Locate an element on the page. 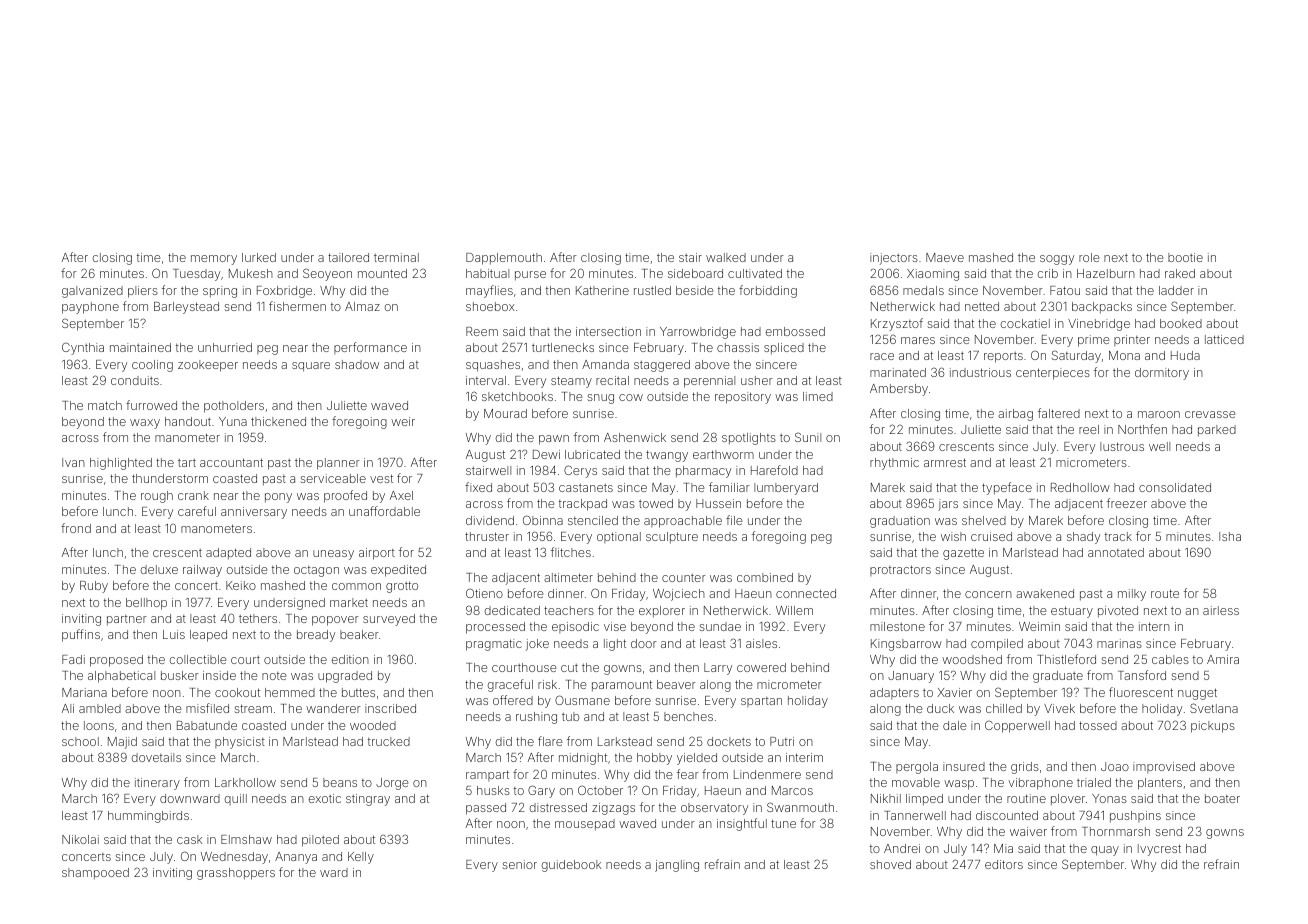 The height and width of the page is (924, 1308). adapters is located at coordinates (894, 693).
